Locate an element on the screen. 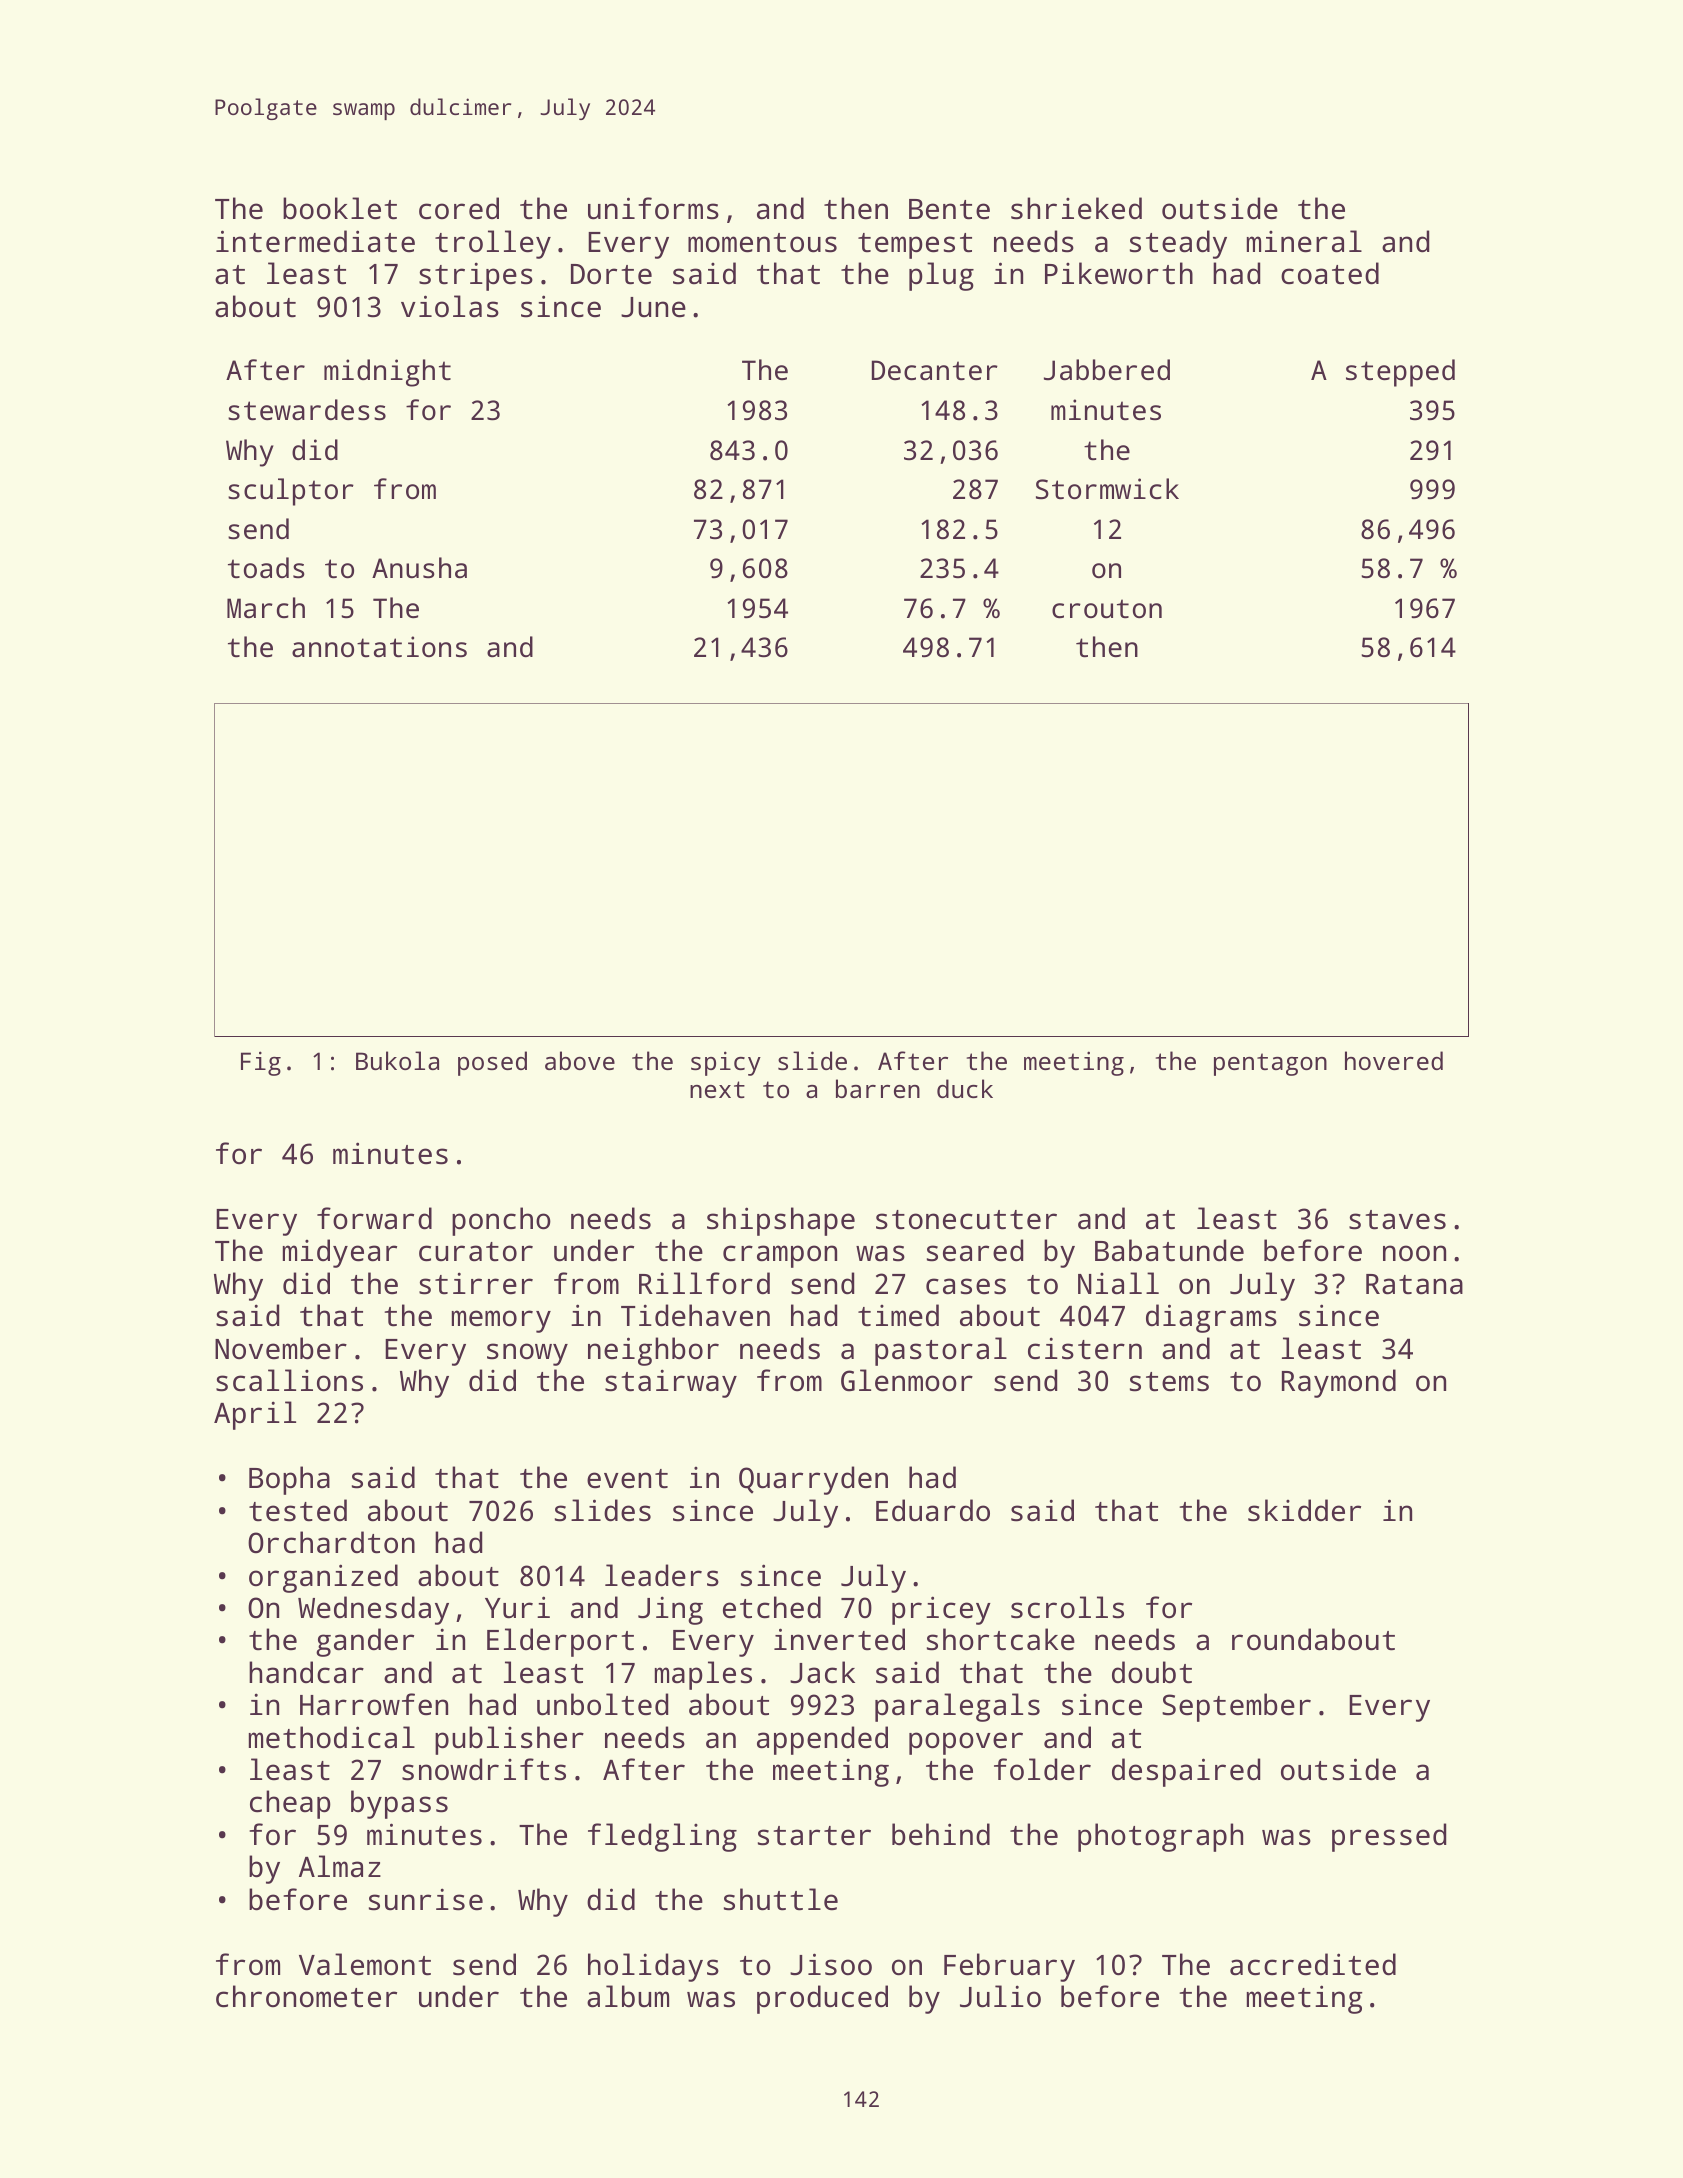 The width and height of the screenshot is (1683, 2178). Stormwick is located at coordinates (1107, 489).
